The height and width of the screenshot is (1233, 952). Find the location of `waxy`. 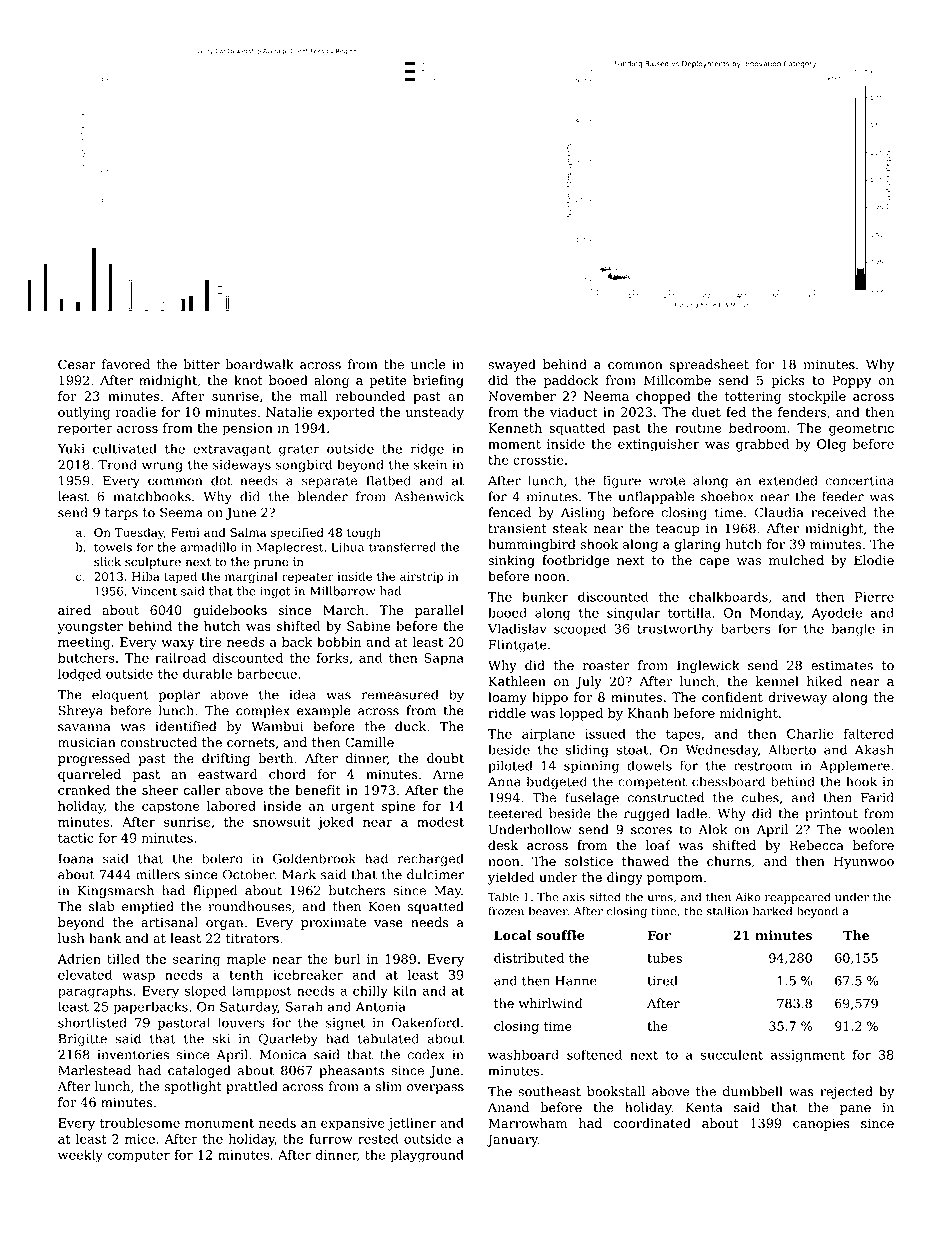

waxy is located at coordinates (178, 645).
